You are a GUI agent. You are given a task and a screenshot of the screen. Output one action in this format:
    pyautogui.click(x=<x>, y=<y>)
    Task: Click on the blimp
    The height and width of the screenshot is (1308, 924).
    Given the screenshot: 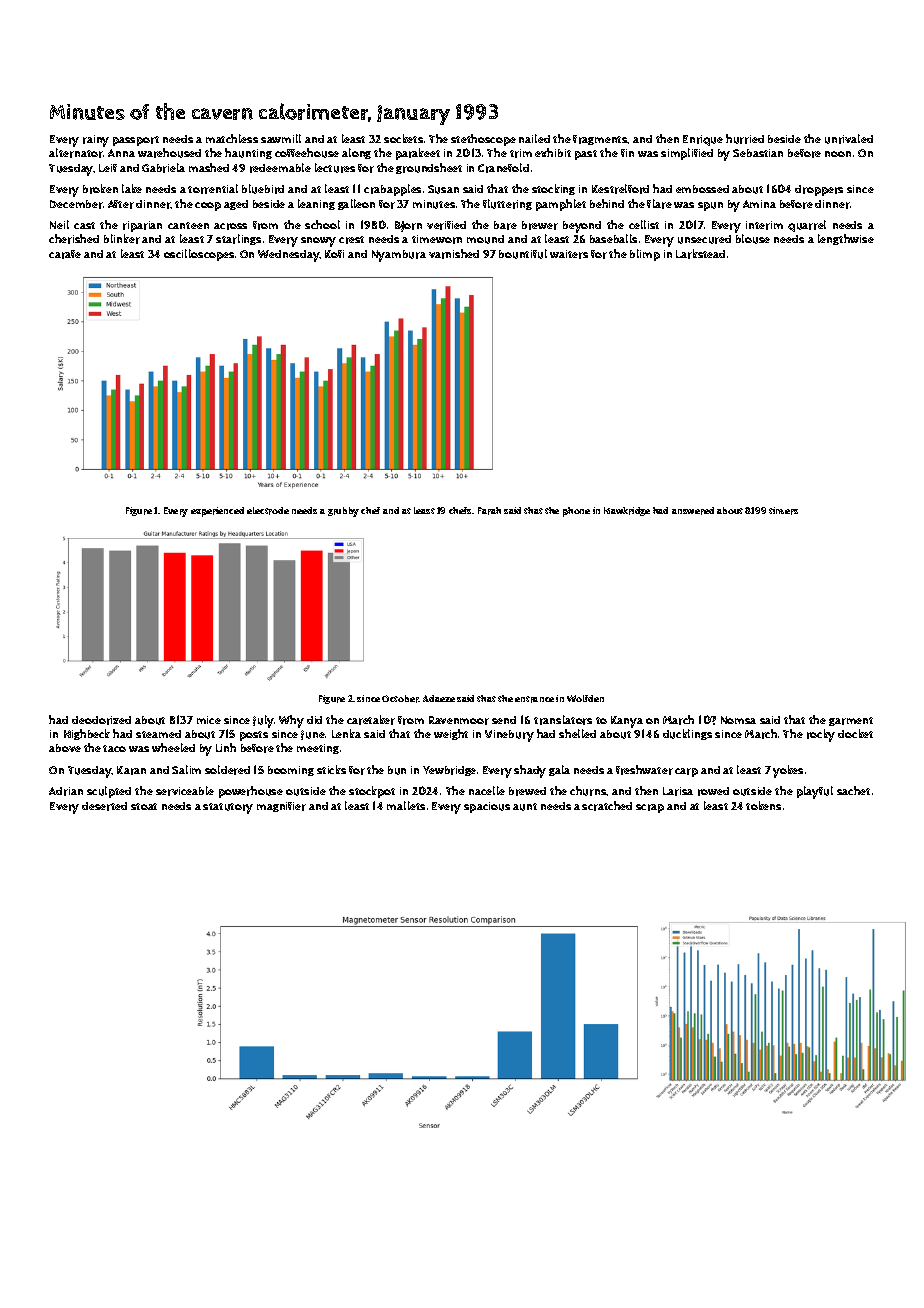 What is the action you would take?
    pyautogui.click(x=645, y=255)
